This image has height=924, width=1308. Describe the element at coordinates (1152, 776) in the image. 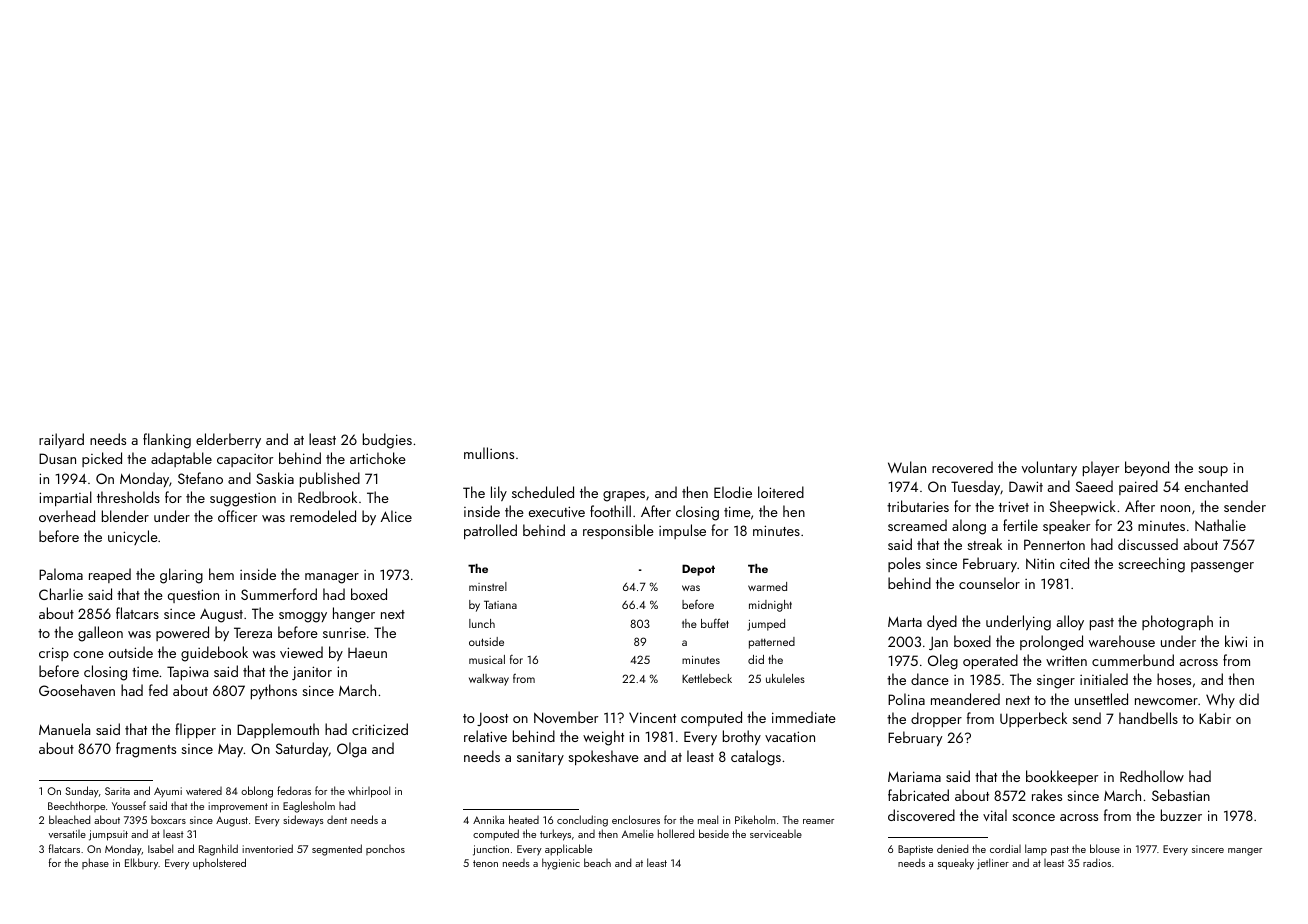

I see `Redhollow` at that location.
